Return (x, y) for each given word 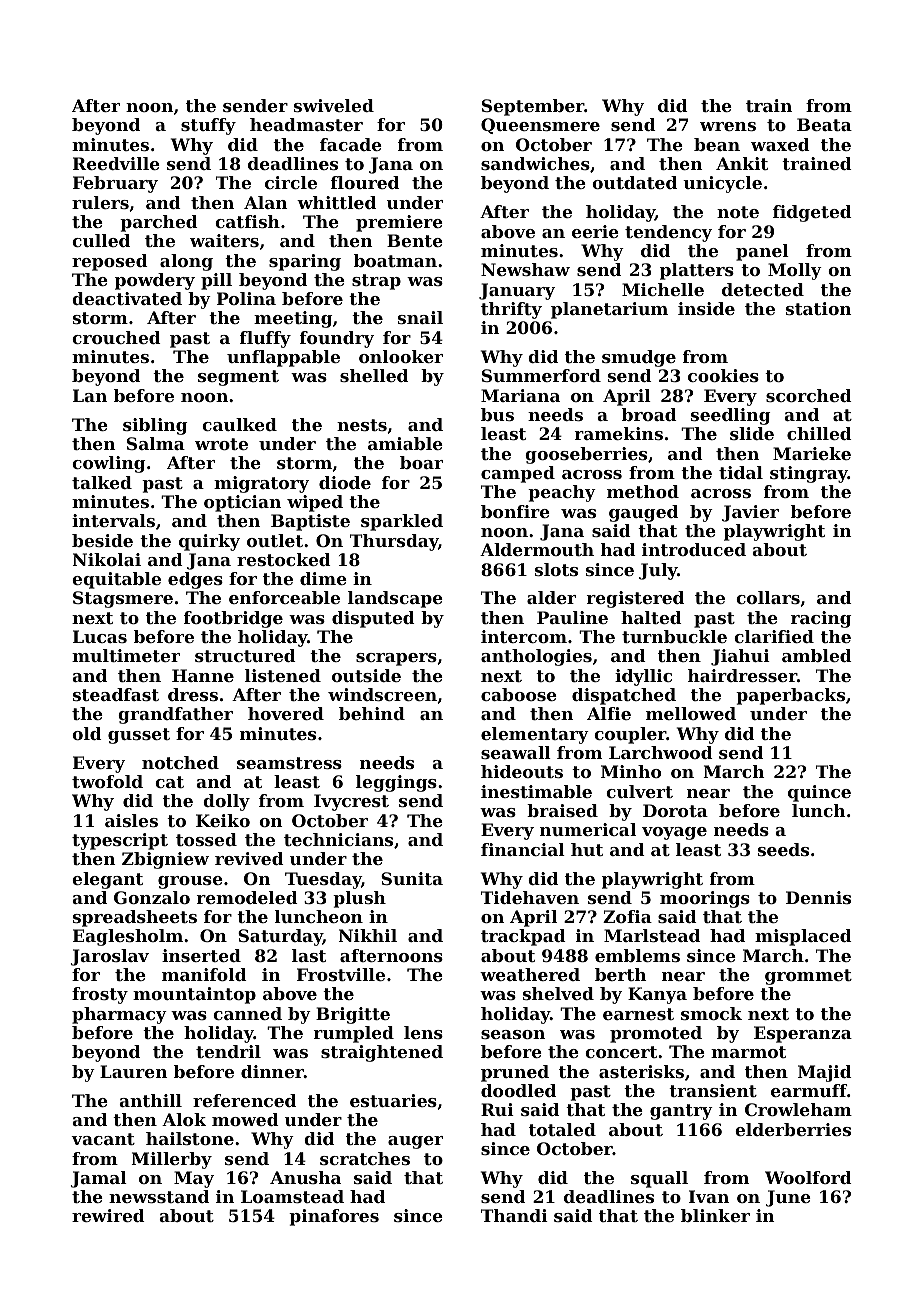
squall (659, 1179)
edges (195, 580)
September (533, 107)
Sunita (412, 878)
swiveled (334, 105)
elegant (107, 880)
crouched (116, 337)
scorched (809, 395)
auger (415, 1142)
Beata (824, 124)
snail (420, 317)
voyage (674, 833)
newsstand (159, 1196)
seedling (730, 416)
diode (345, 482)
